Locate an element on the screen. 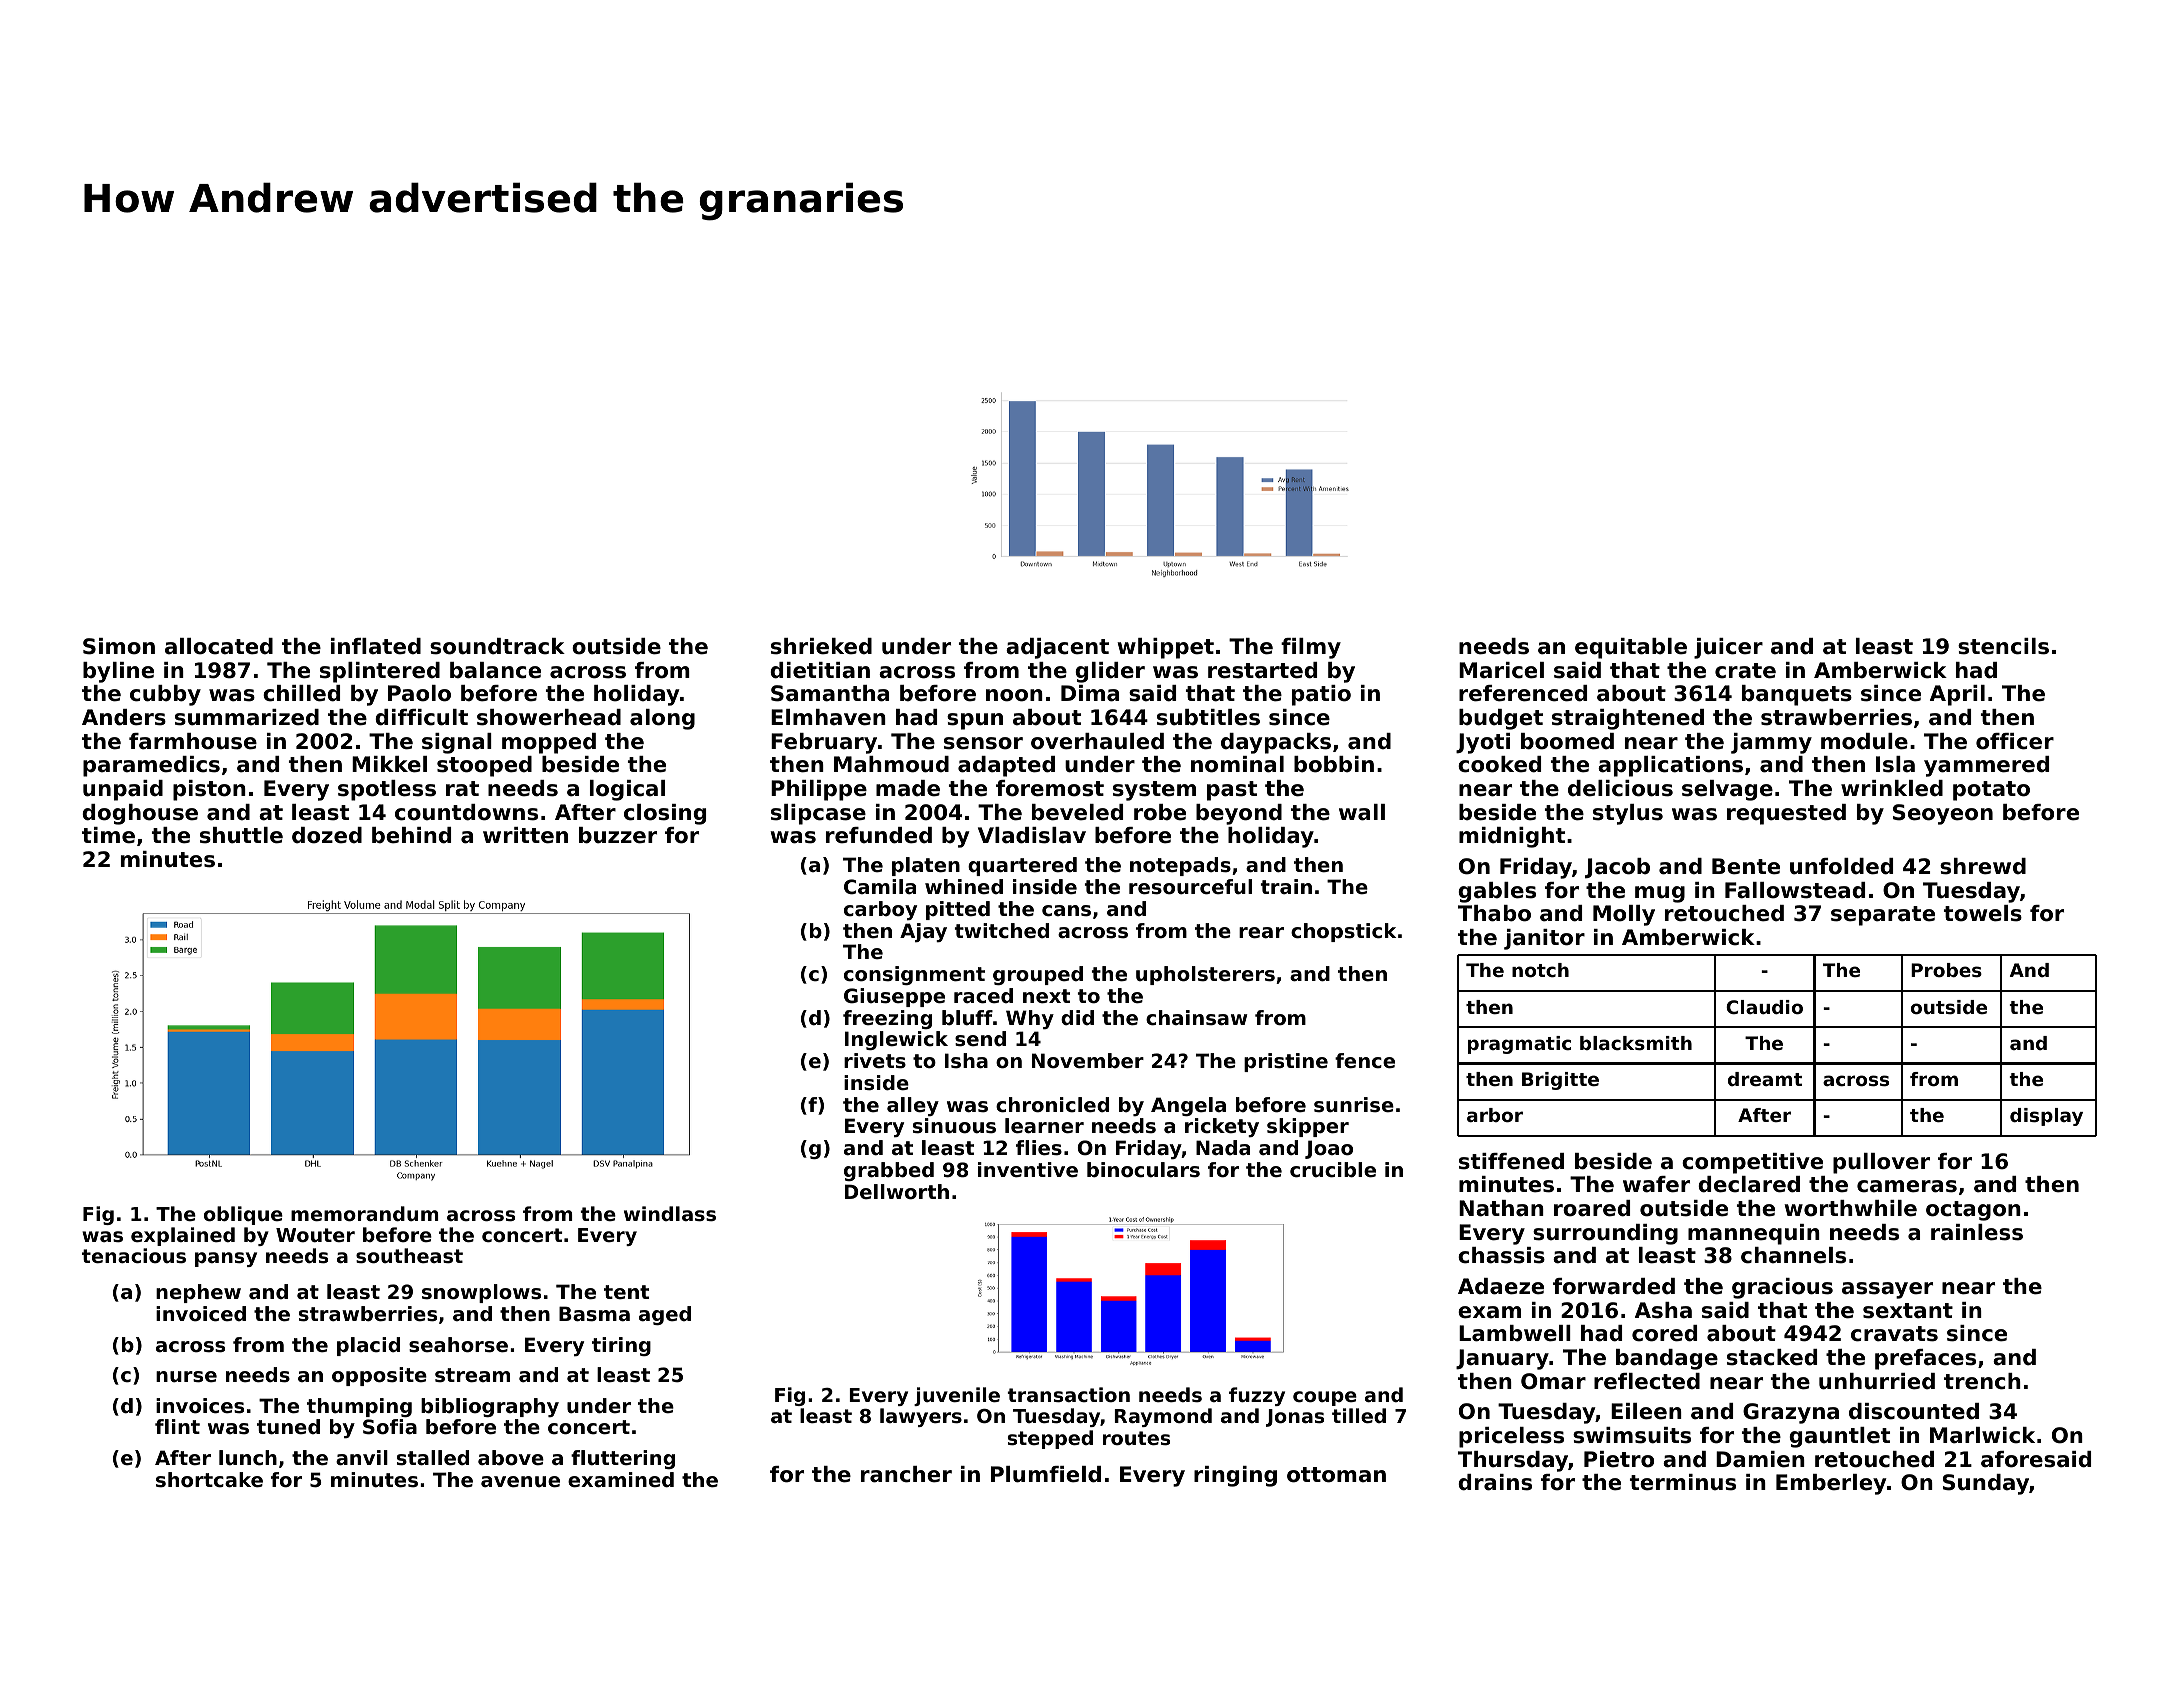  channels is located at coordinates (1793, 1255).
